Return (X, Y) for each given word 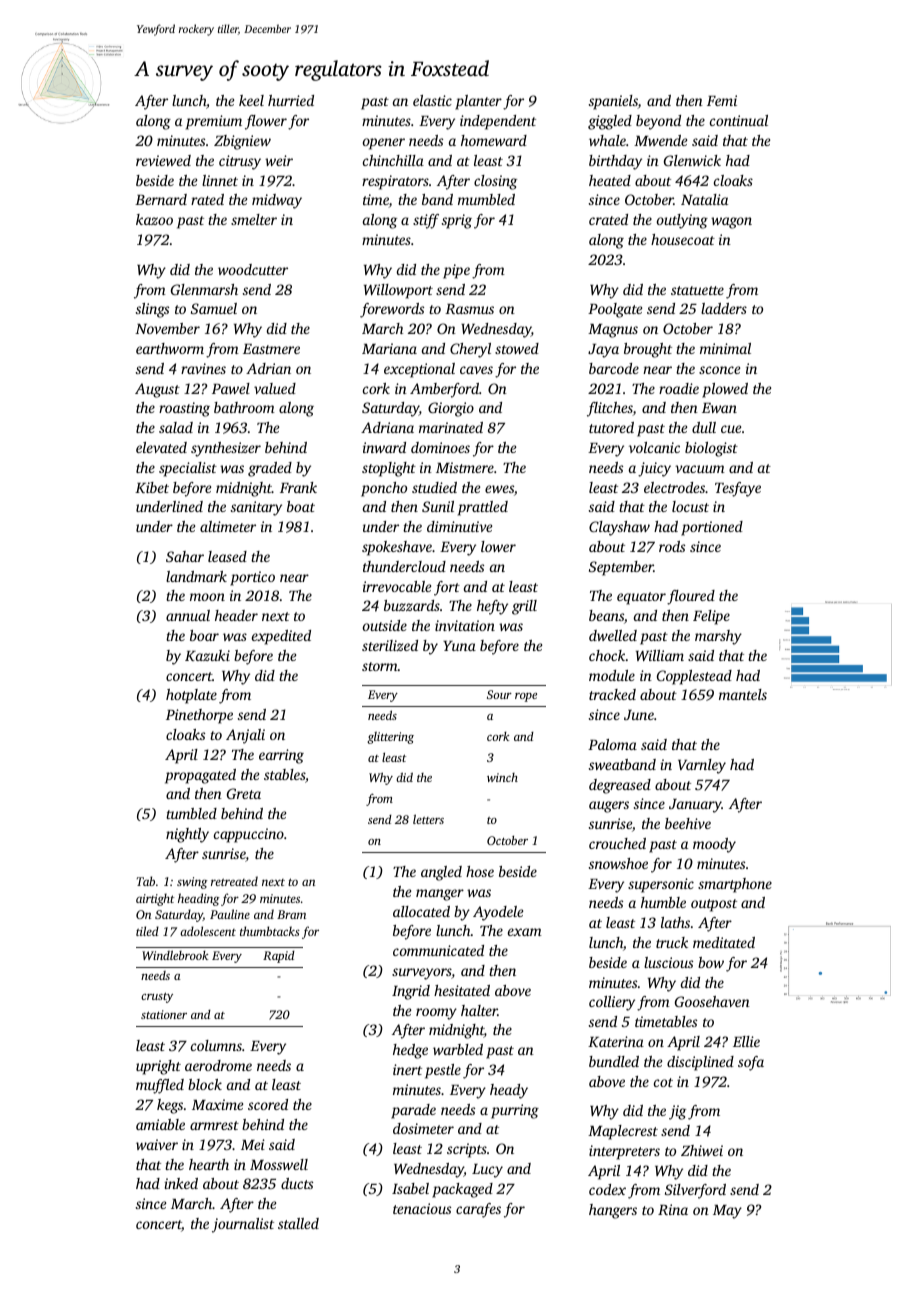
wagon (731, 223)
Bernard (161, 199)
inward (384, 447)
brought (648, 350)
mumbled (486, 199)
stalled (298, 1223)
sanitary (256, 508)
